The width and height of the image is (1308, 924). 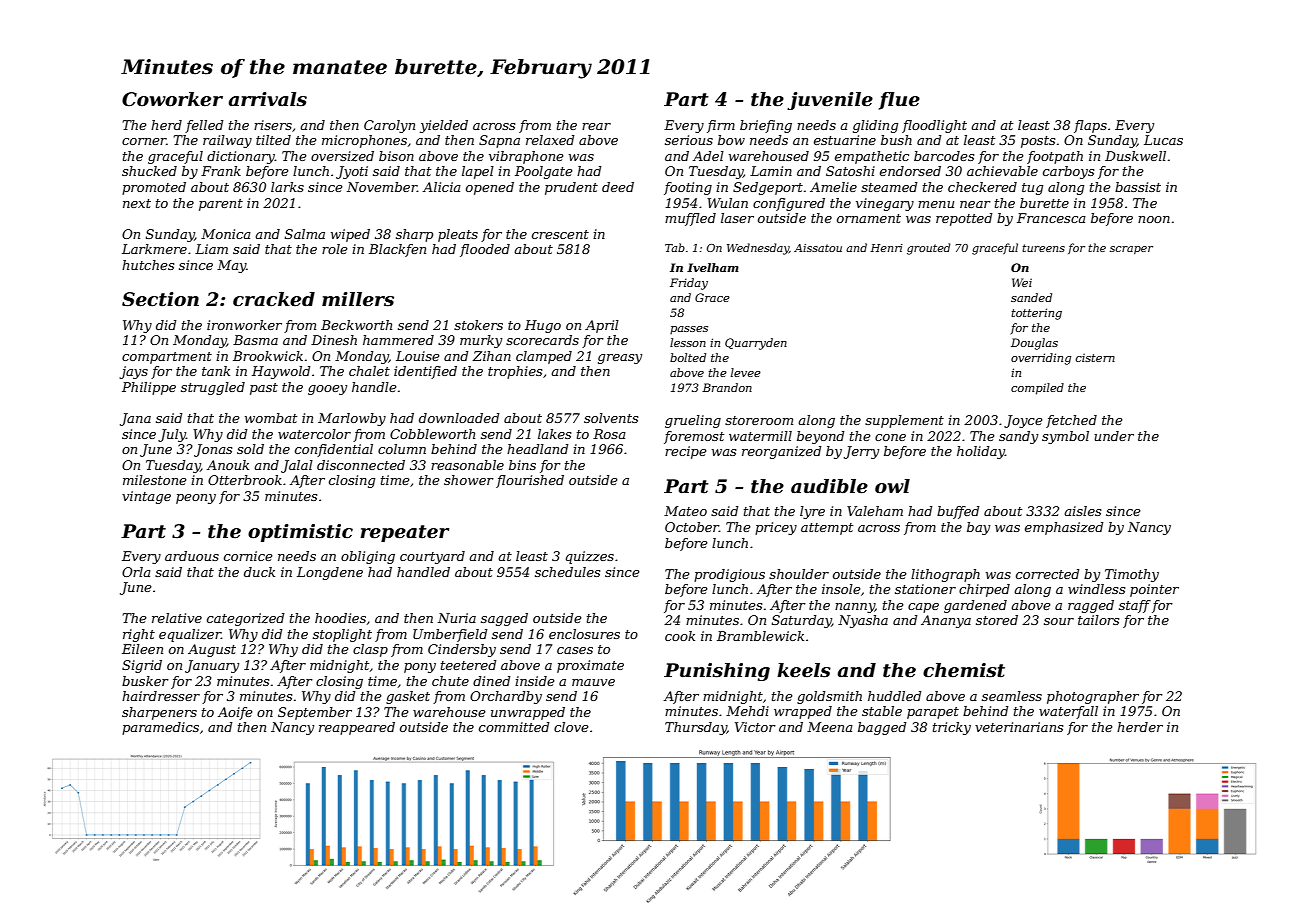 What do you see at coordinates (397, 250) in the image?
I see `Blackfen` at bounding box center [397, 250].
